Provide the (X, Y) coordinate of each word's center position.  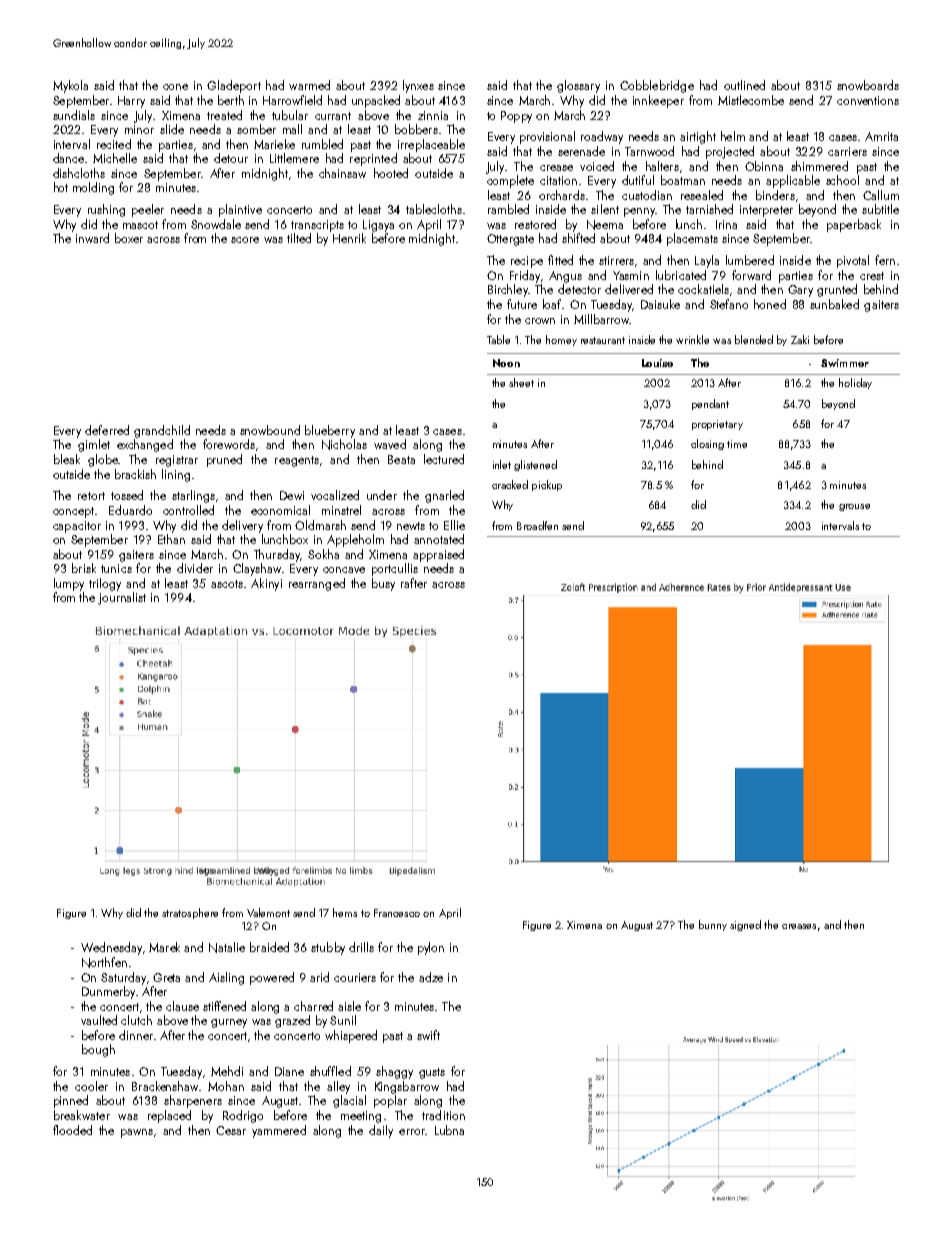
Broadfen (537, 525)
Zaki (800, 339)
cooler (91, 1086)
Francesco (397, 913)
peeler (148, 210)
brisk (84, 568)
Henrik (349, 238)
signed (745, 925)
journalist (122, 598)
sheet (521, 382)
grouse (854, 507)
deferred (107, 430)
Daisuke (660, 304)
